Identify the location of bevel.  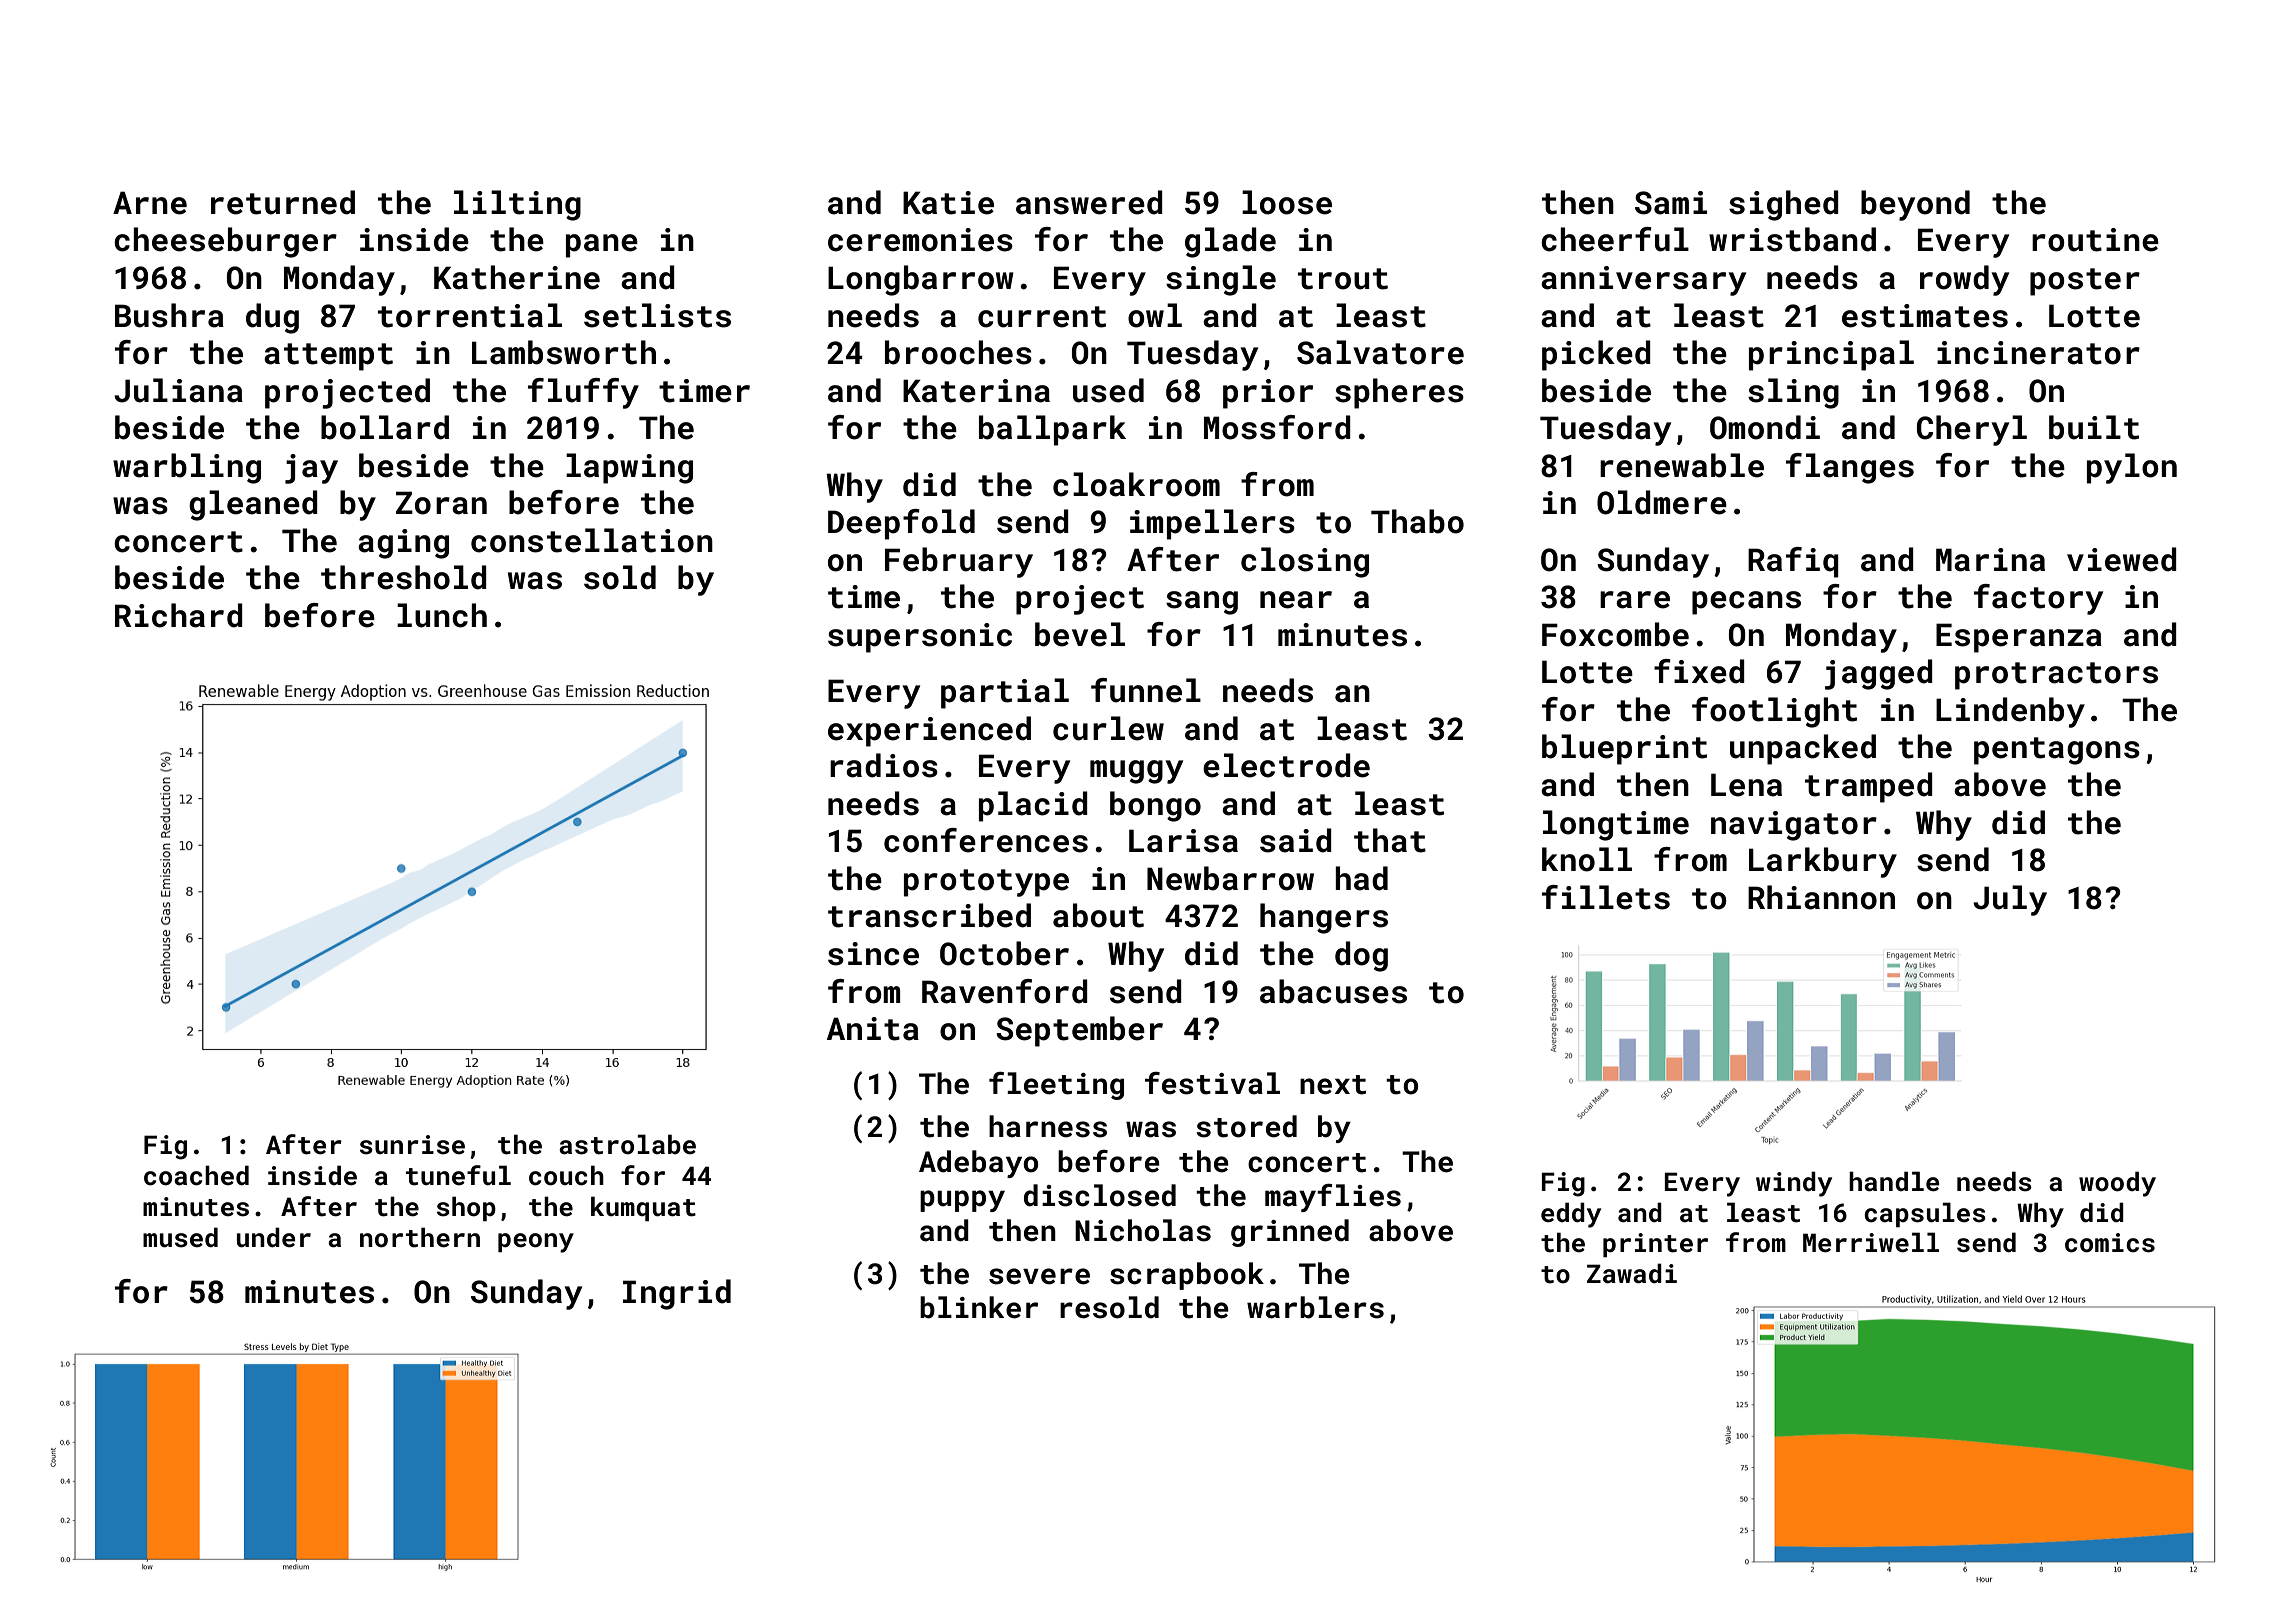
(1080, 634).
